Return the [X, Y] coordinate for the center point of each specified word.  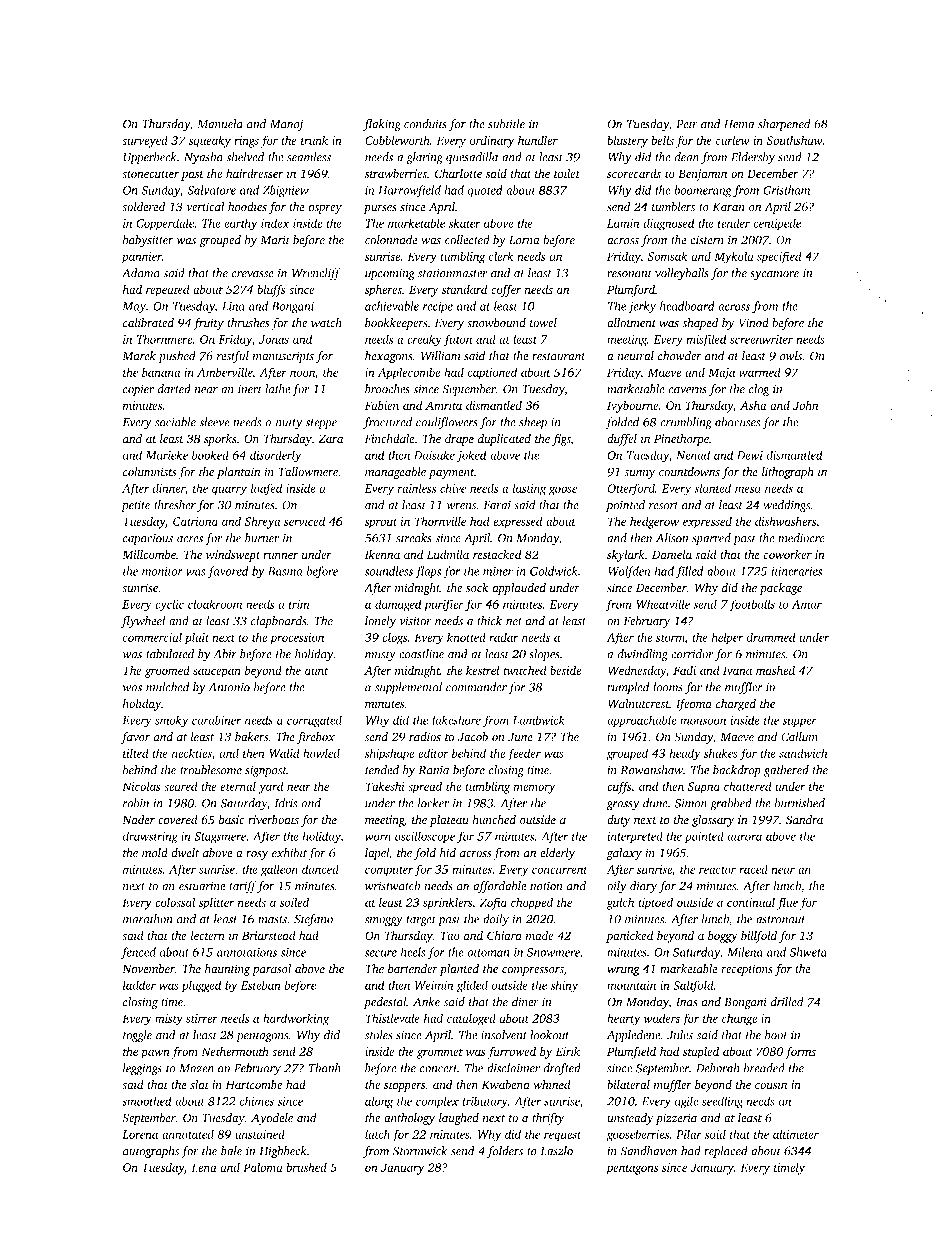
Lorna [524, 240]
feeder [524, 754]
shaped [700, 324]
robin [136, 803]
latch [377, 1134]
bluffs [271, 290]
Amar [807, 604]
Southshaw [795, 140]
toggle [137, 1036]
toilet [567, 173]
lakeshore [456, 720]
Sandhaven [648, 1151]
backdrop [737, 771]
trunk [314, 140]
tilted [136, 753]
